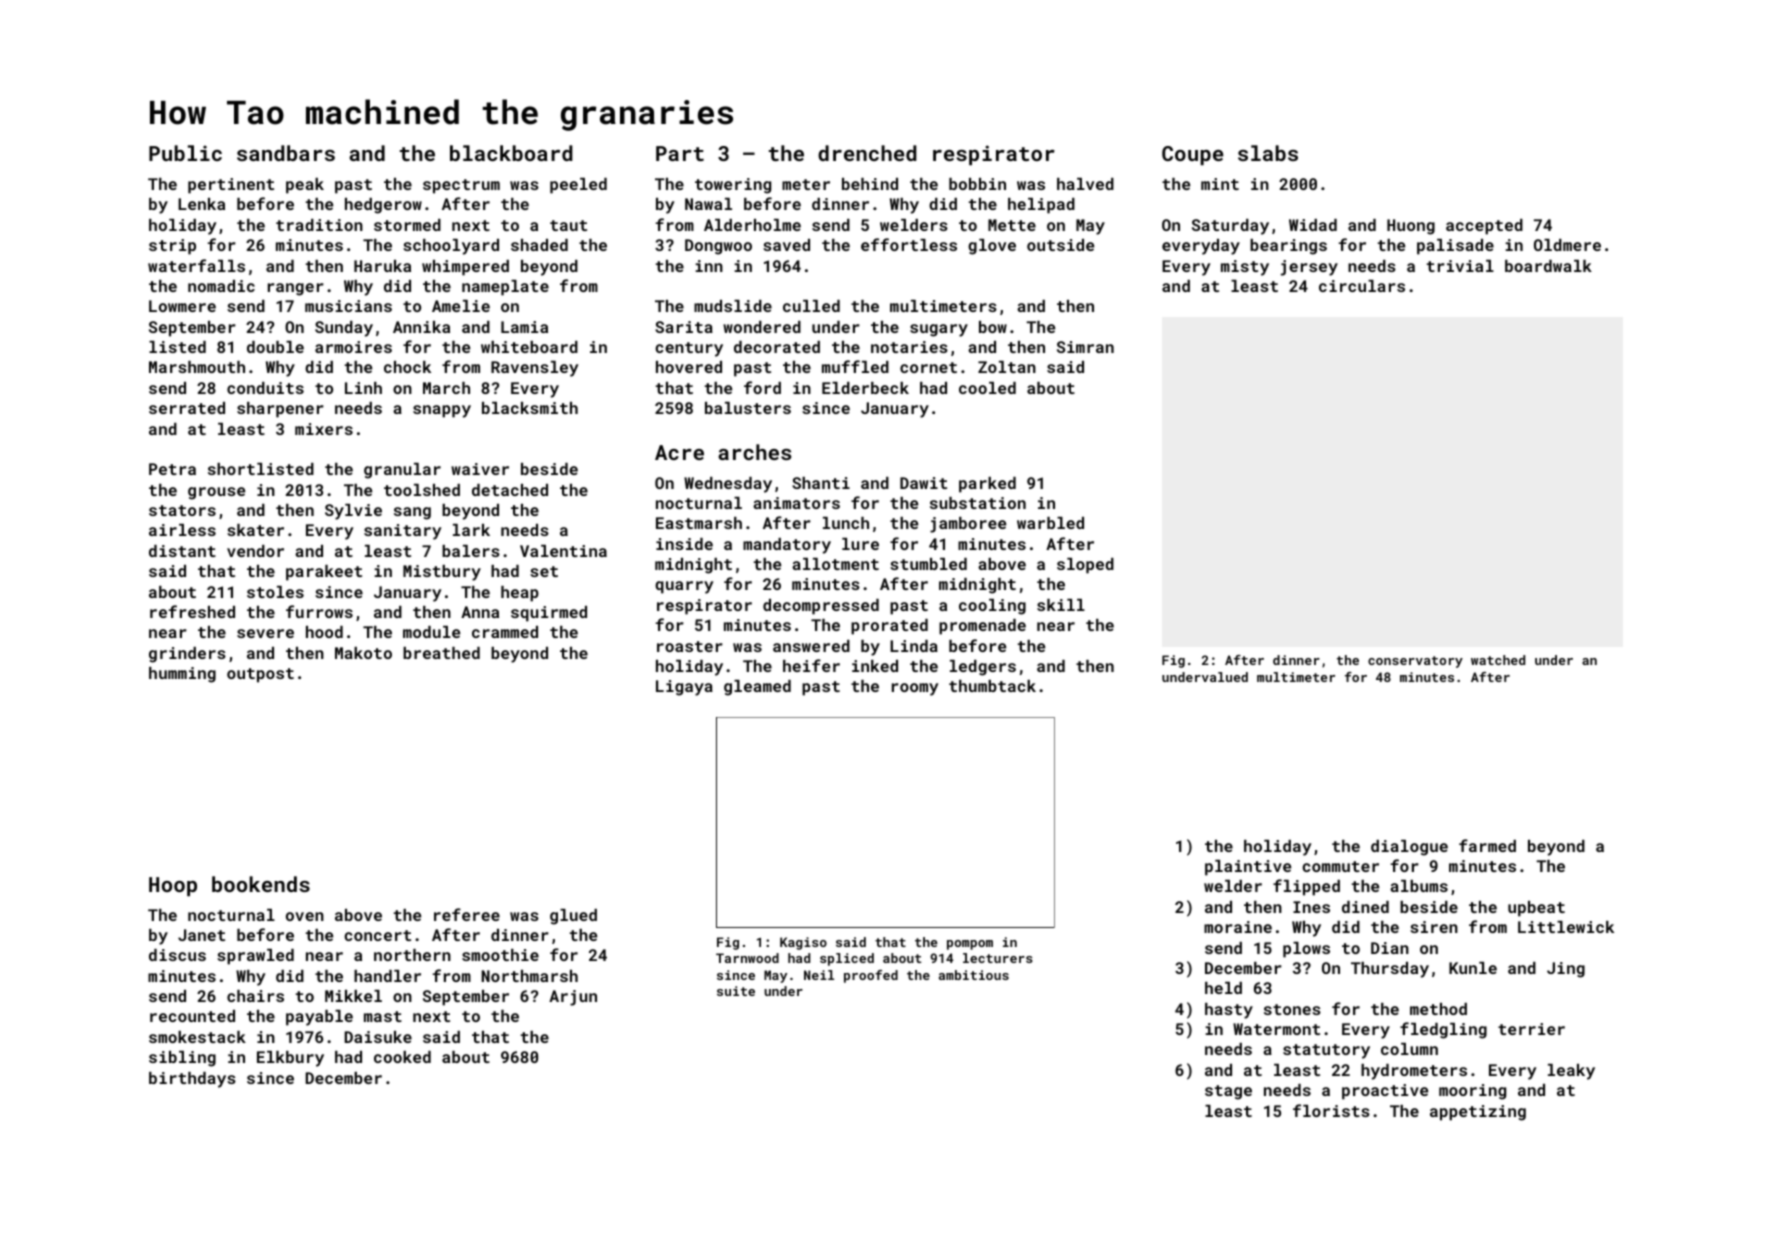  Describe the element at coordinates (1268, 153) in the screenshot. I see `slabs` at that location.
